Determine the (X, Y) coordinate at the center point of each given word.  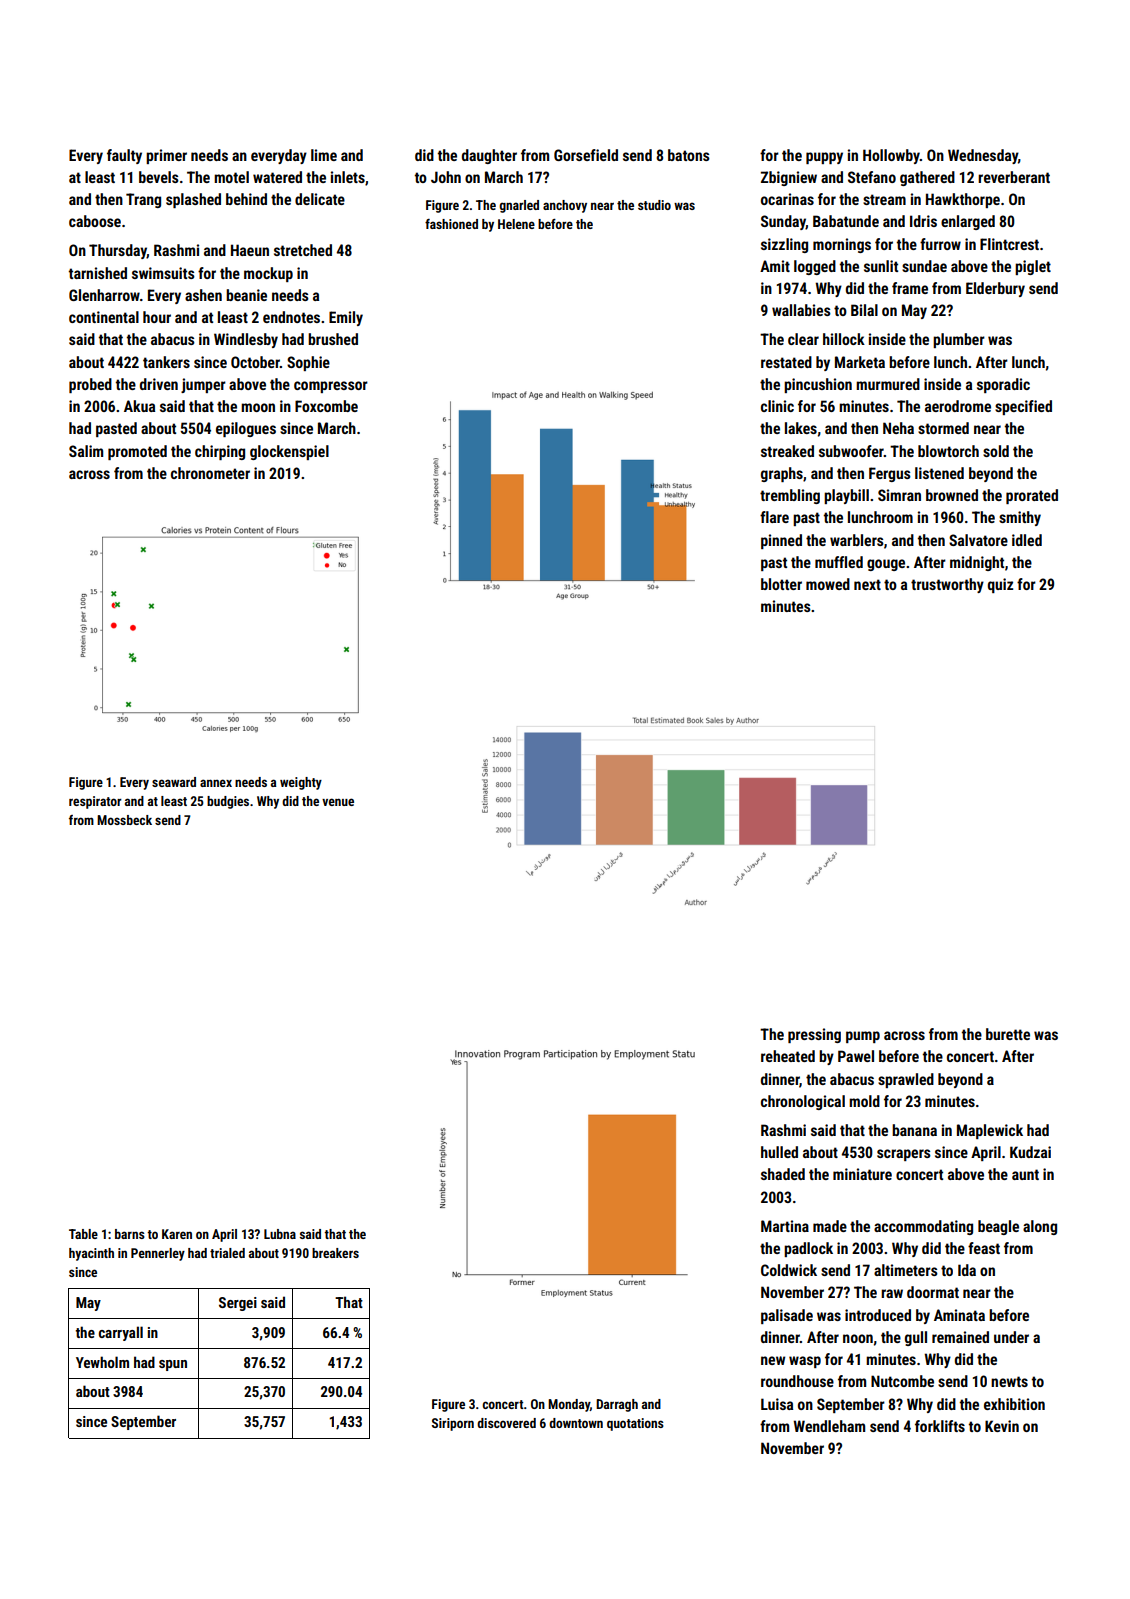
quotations (635, 1424)
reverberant (1014, 177)
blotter (781, 584)
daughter (489, 156)
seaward (174, 782)
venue (338, 802)
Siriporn (453, 1424)
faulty (124, 156)
